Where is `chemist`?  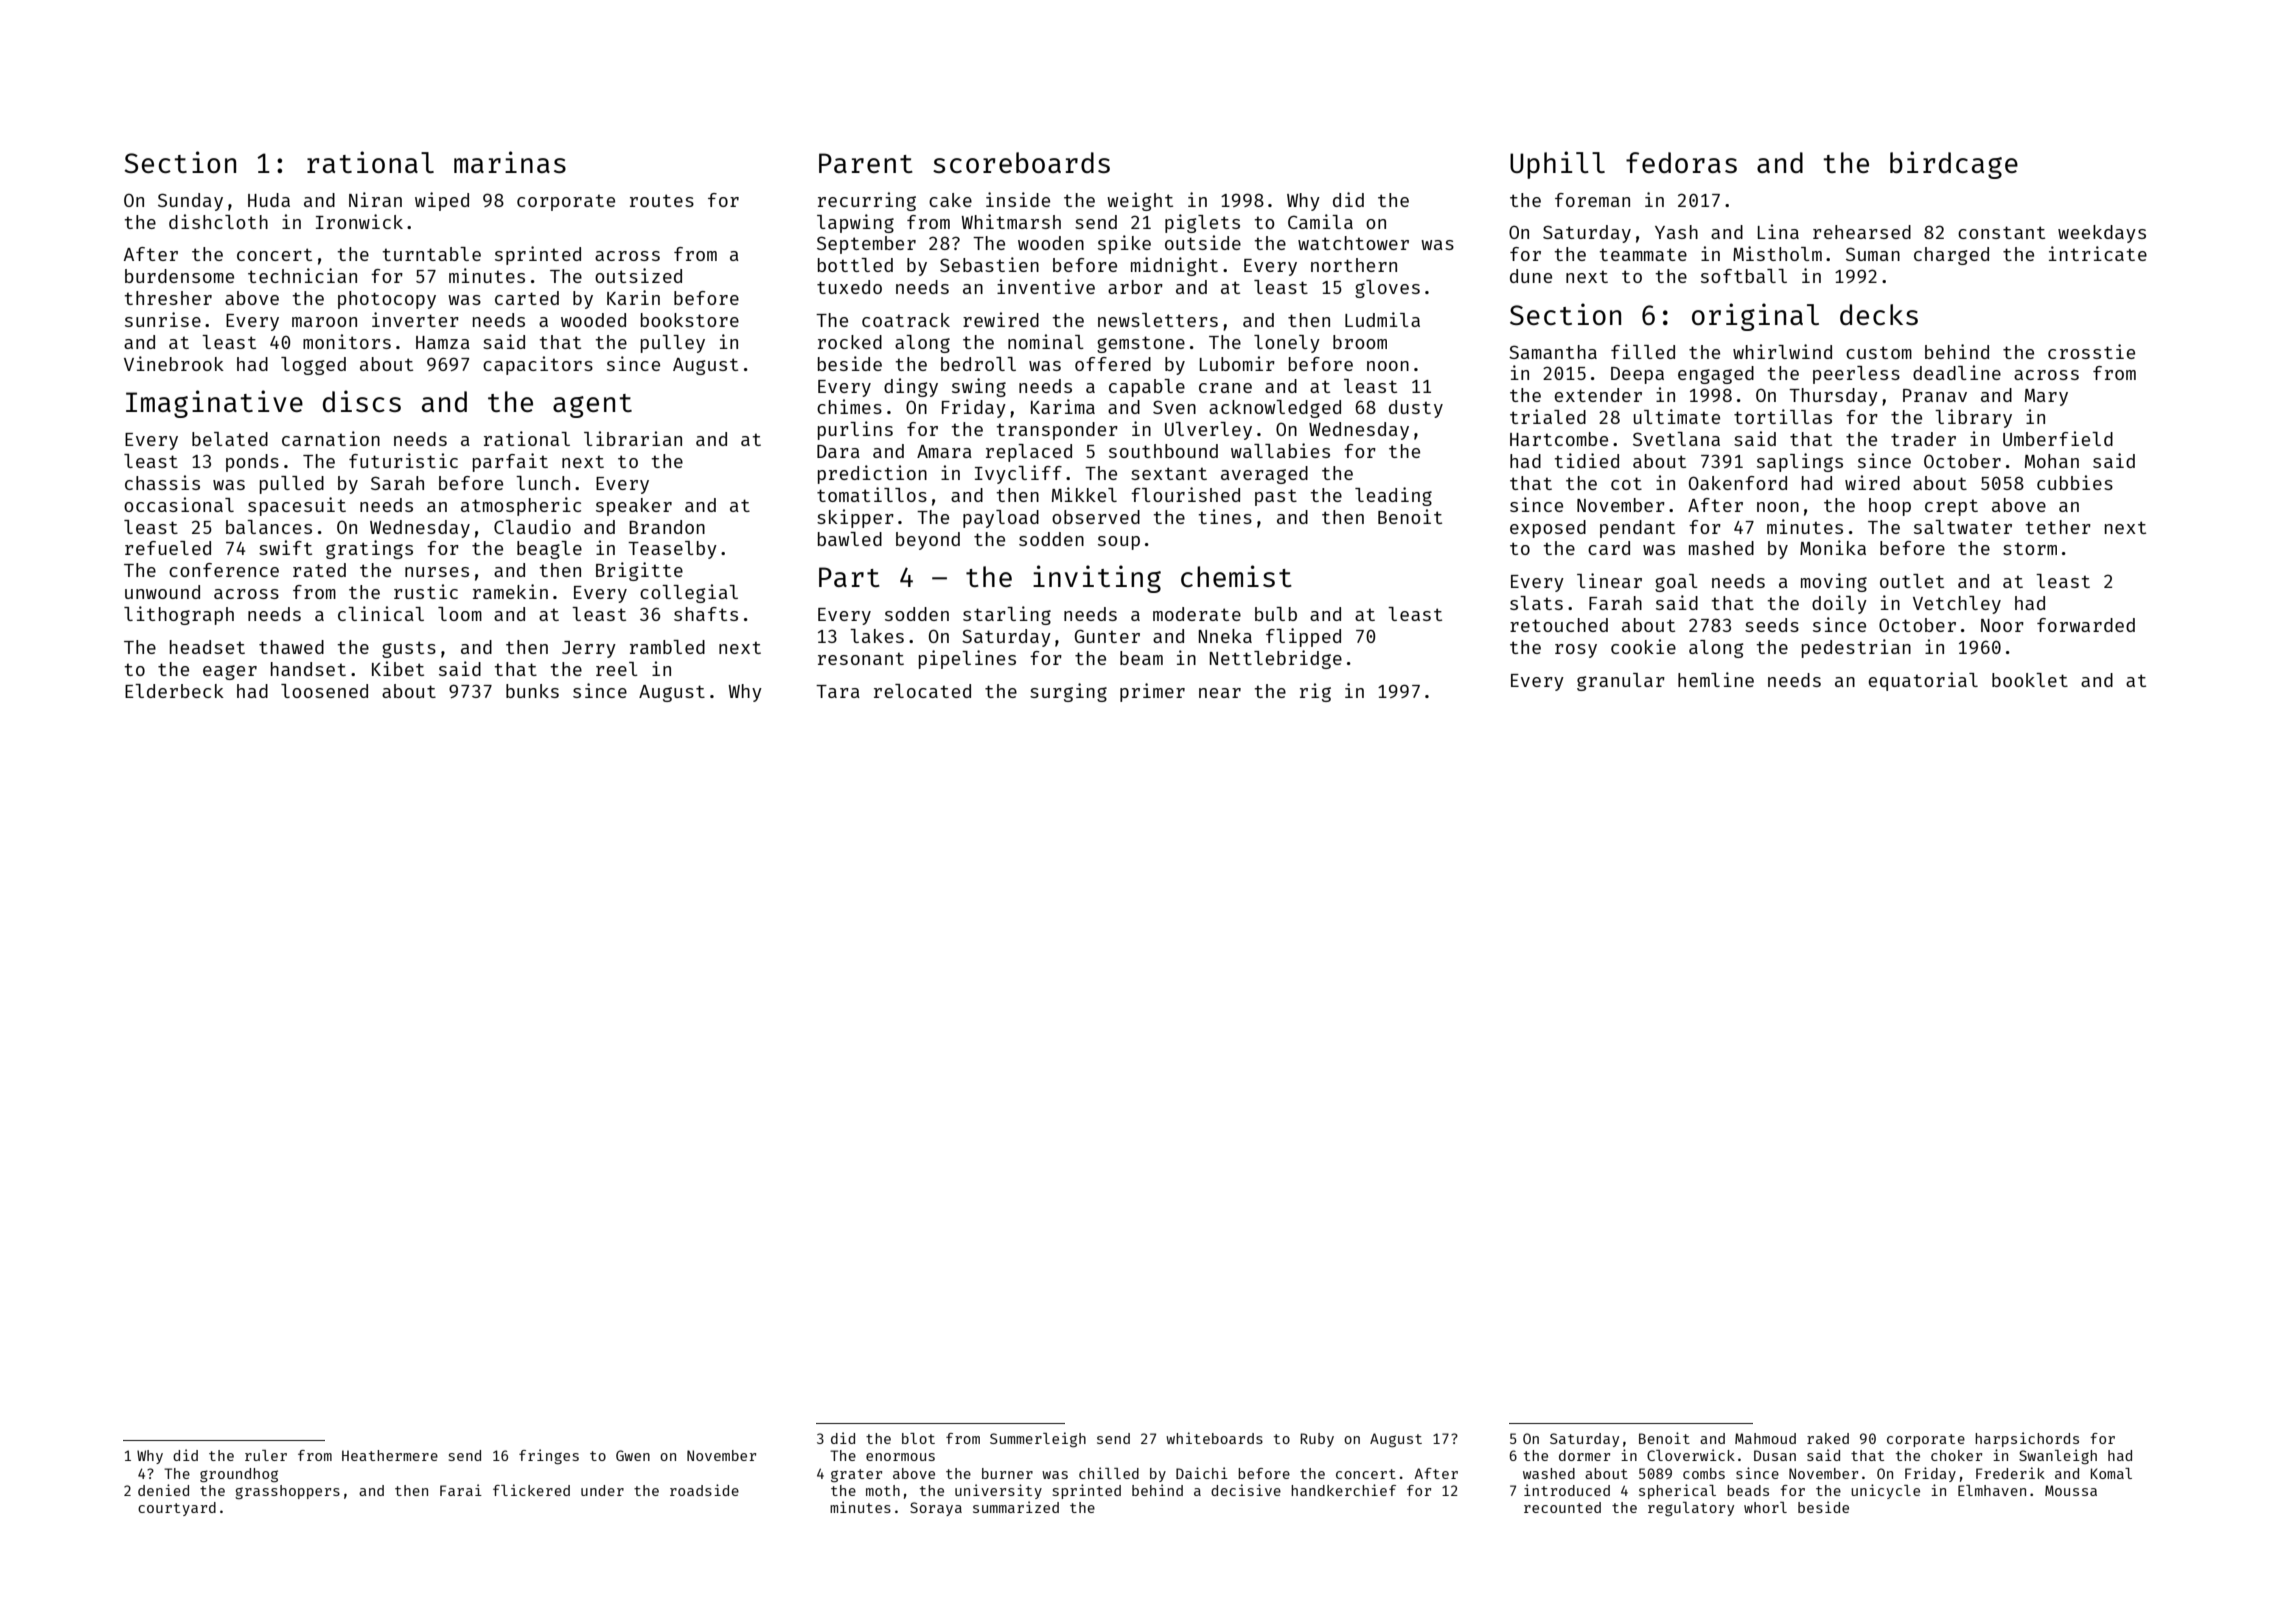
chemist is located at coordinates (1236, 576).
